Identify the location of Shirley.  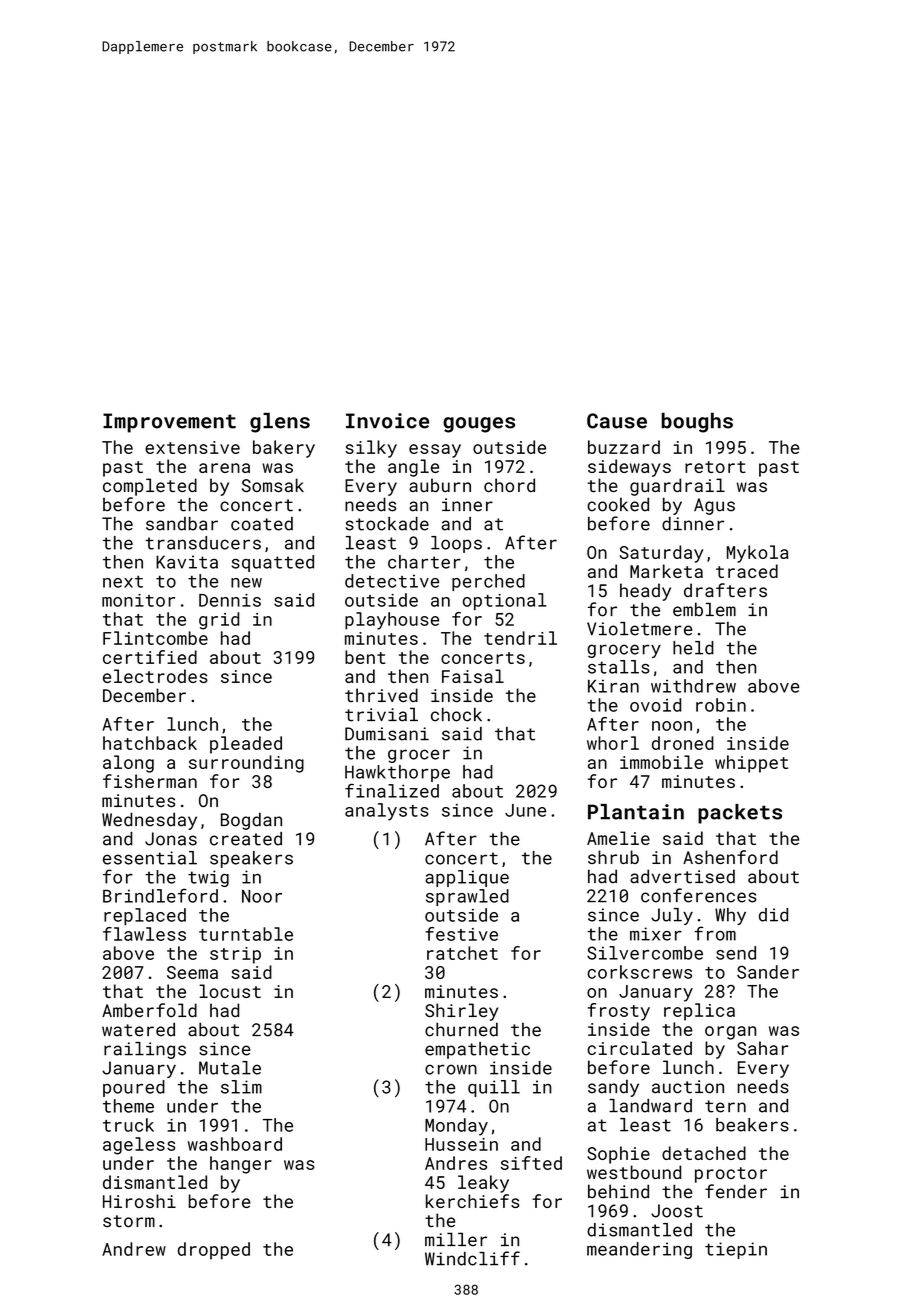
(461, 1012).
